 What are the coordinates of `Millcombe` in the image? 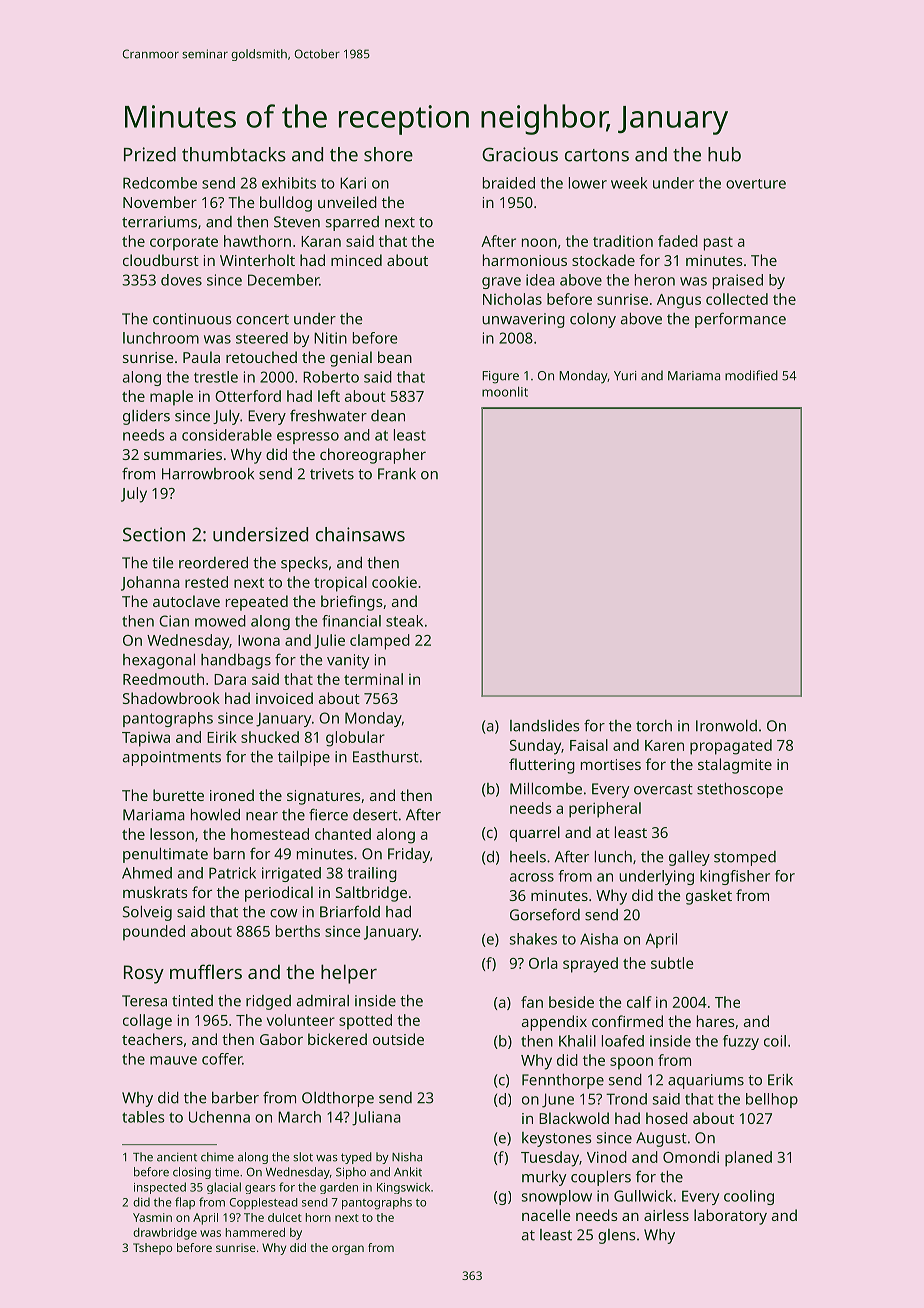 It's located at (546, 788).
